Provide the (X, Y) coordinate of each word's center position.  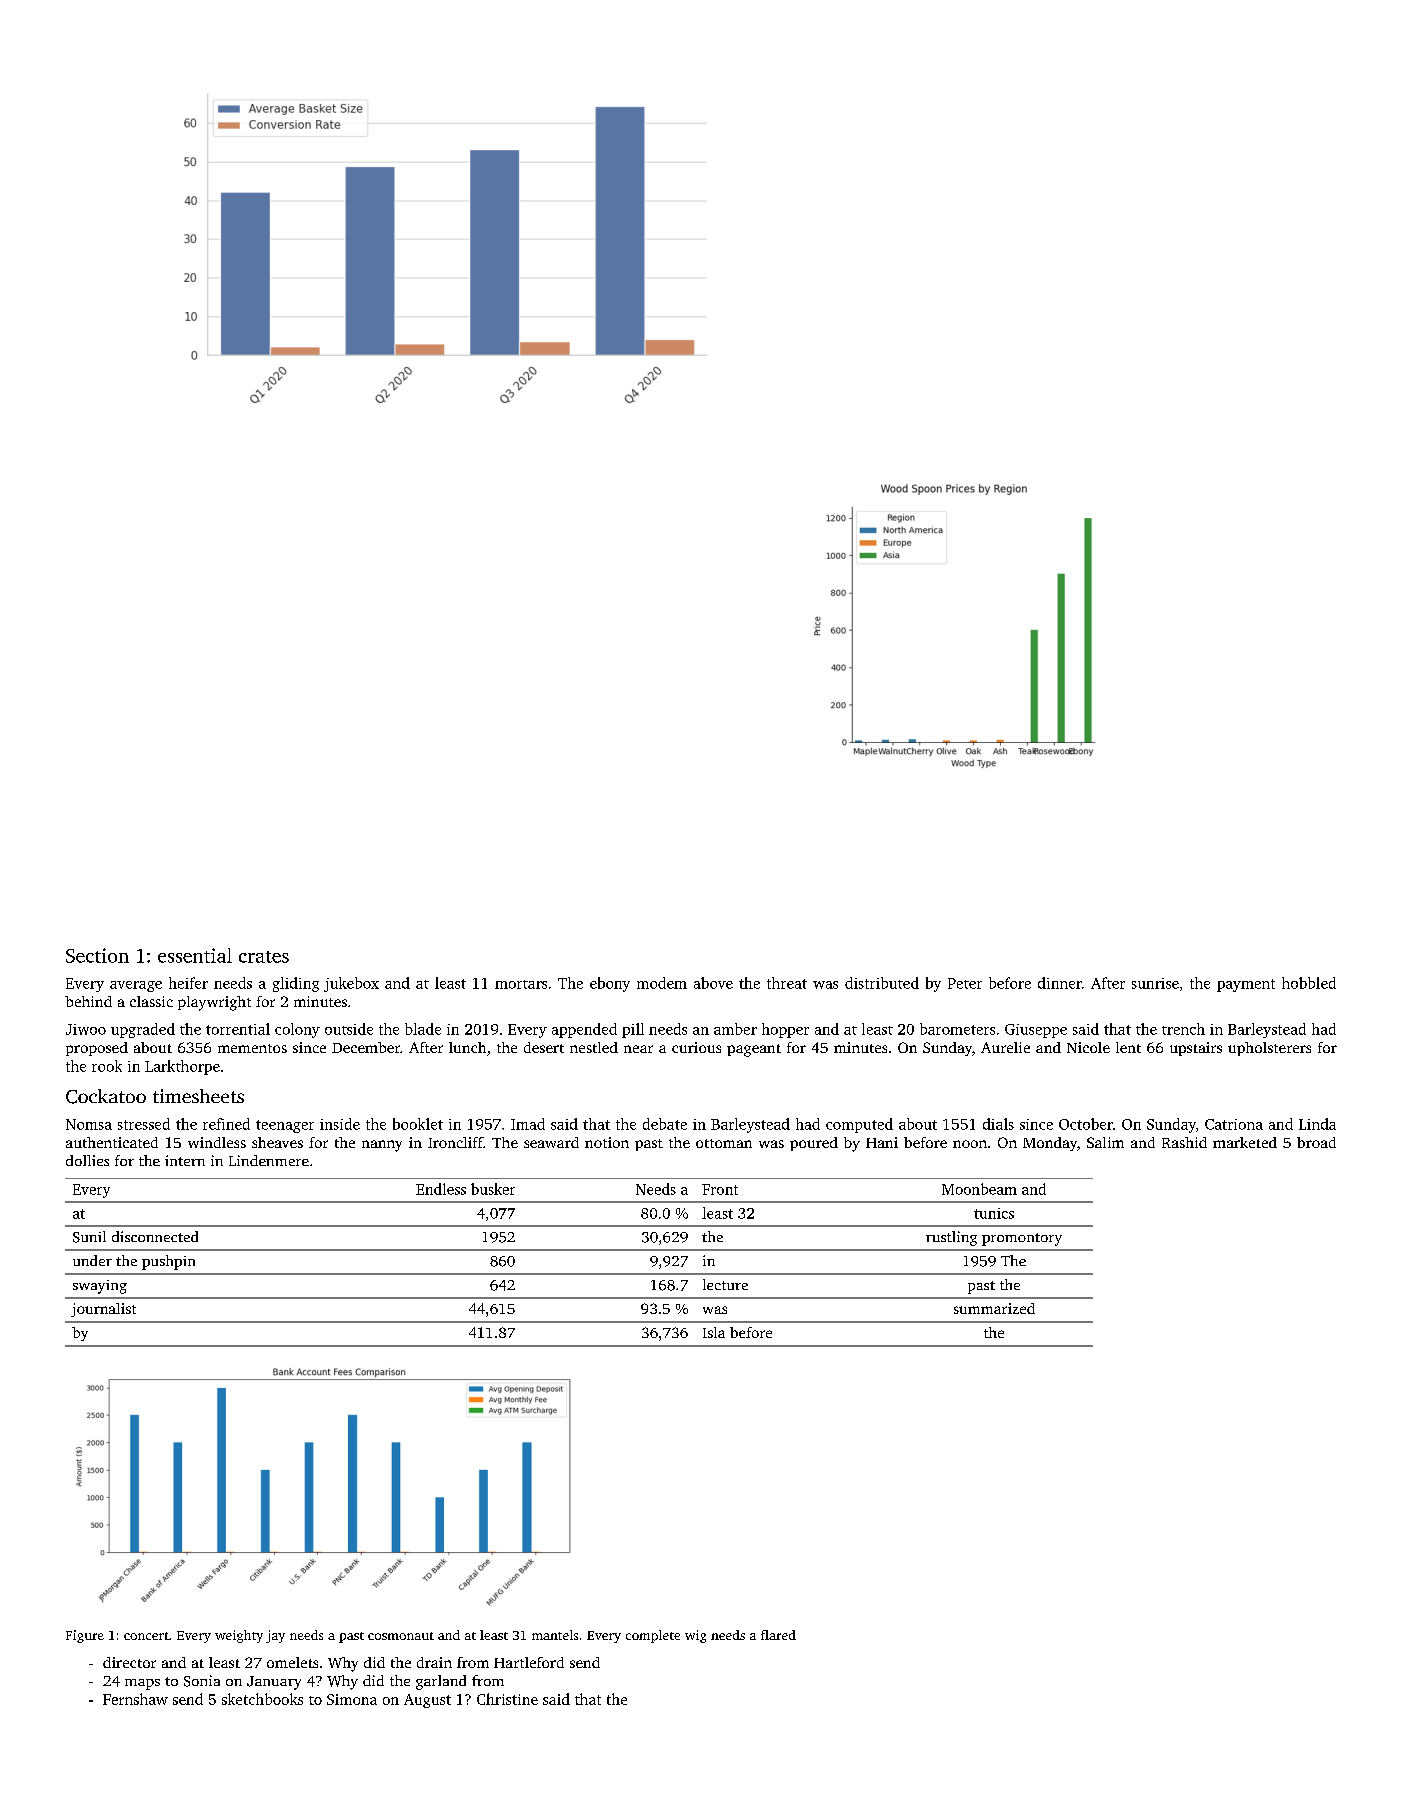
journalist (103, 1310)
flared (778, 1635)
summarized (994, 1308)
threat (787, 983)
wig (695, 1636)
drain (434, 1662)
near (638, 1049)
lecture (725, 1284)
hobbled (1309, 983)
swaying (100, 1287)
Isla (714, 1332)
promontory (1022, 1239)
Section (97, 955)
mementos (252, 1048)
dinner (1060, 983)
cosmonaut (401, 1636)
